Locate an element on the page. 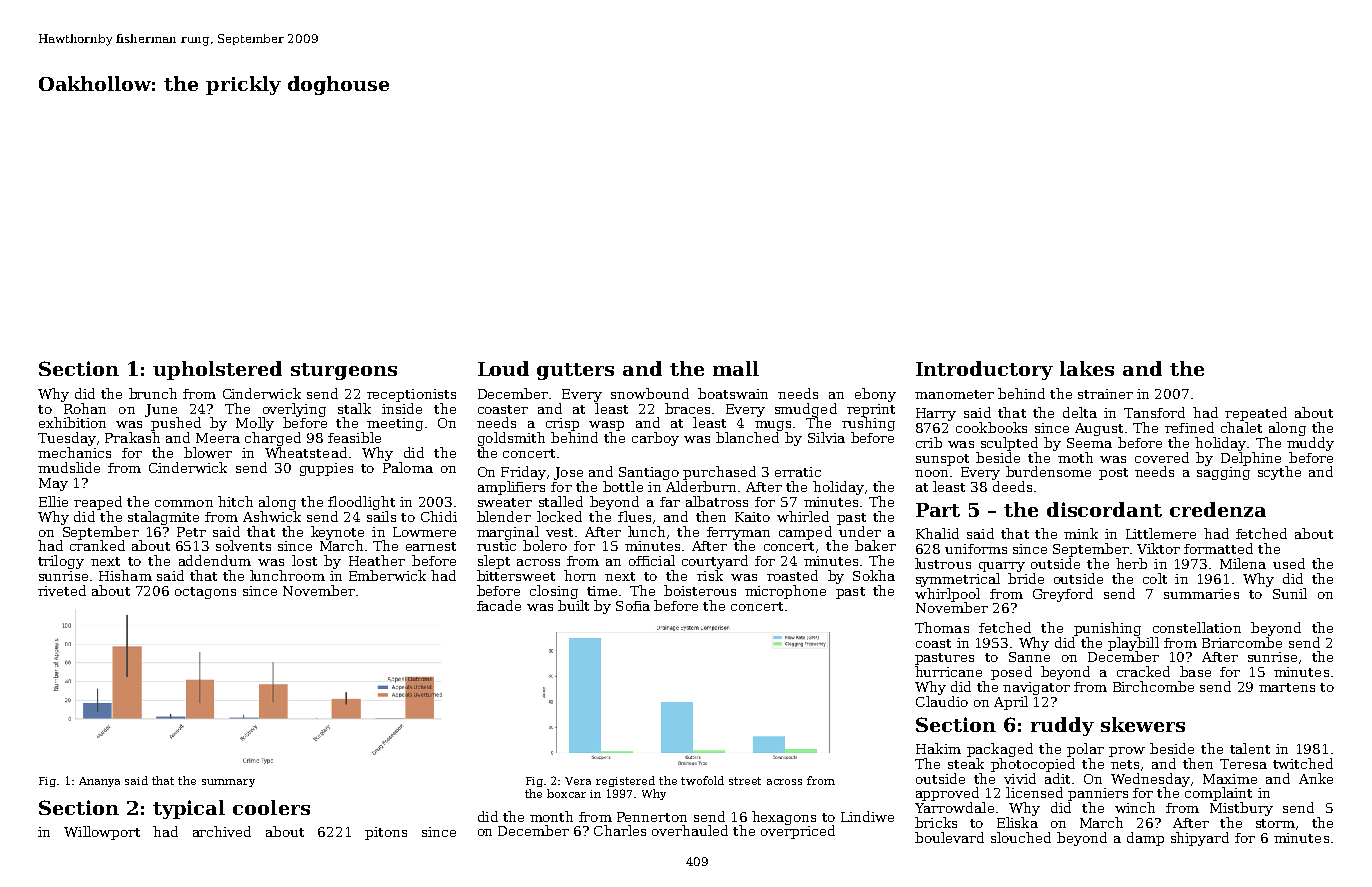 The width and height of the document is (1372, 887). flues is located at coordinates (634, 516).
